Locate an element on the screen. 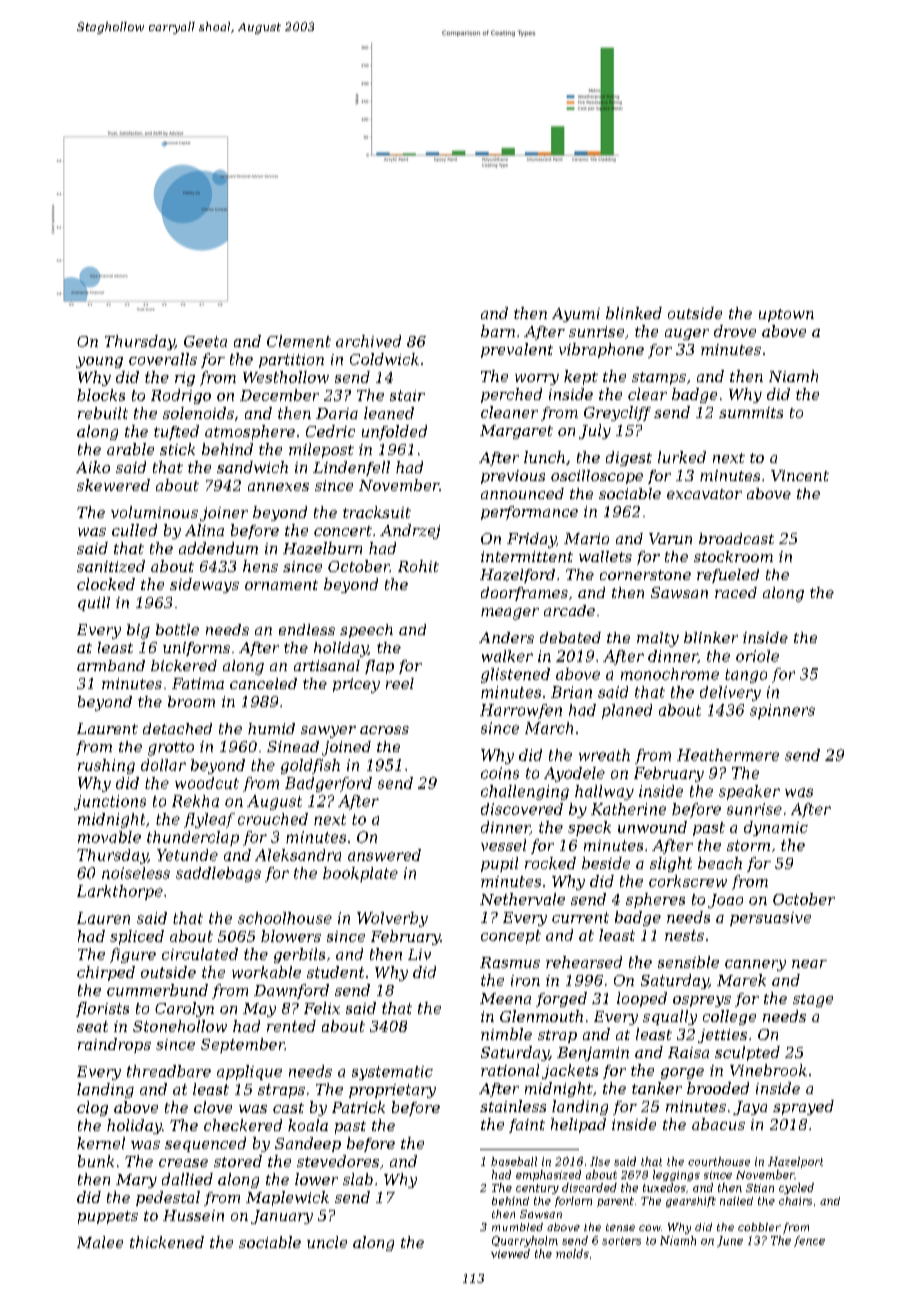 The height and width of the screenshot is (1308, 924). sculpted is located at coordinates (747, 1053).
